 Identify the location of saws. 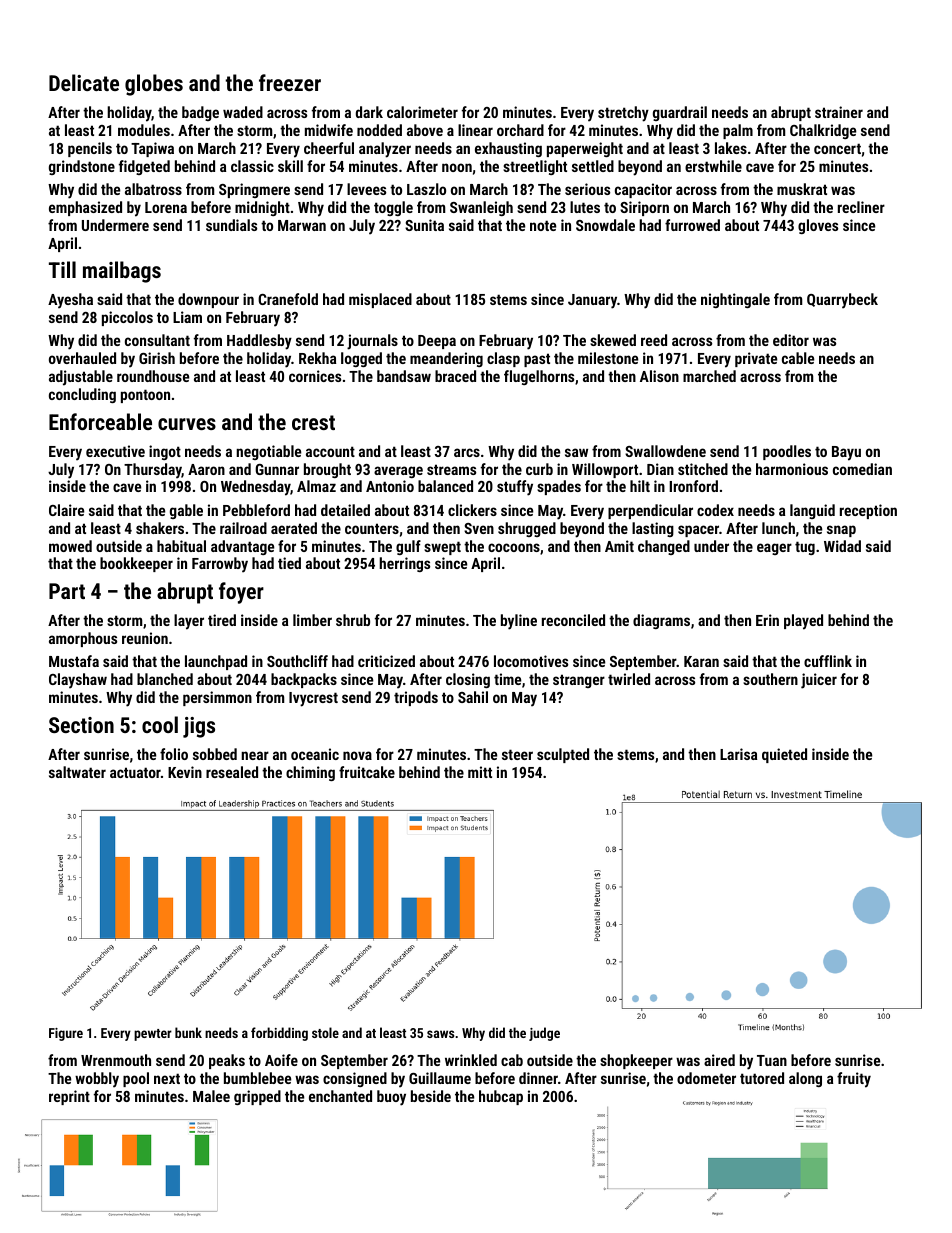
(440, 1034).
